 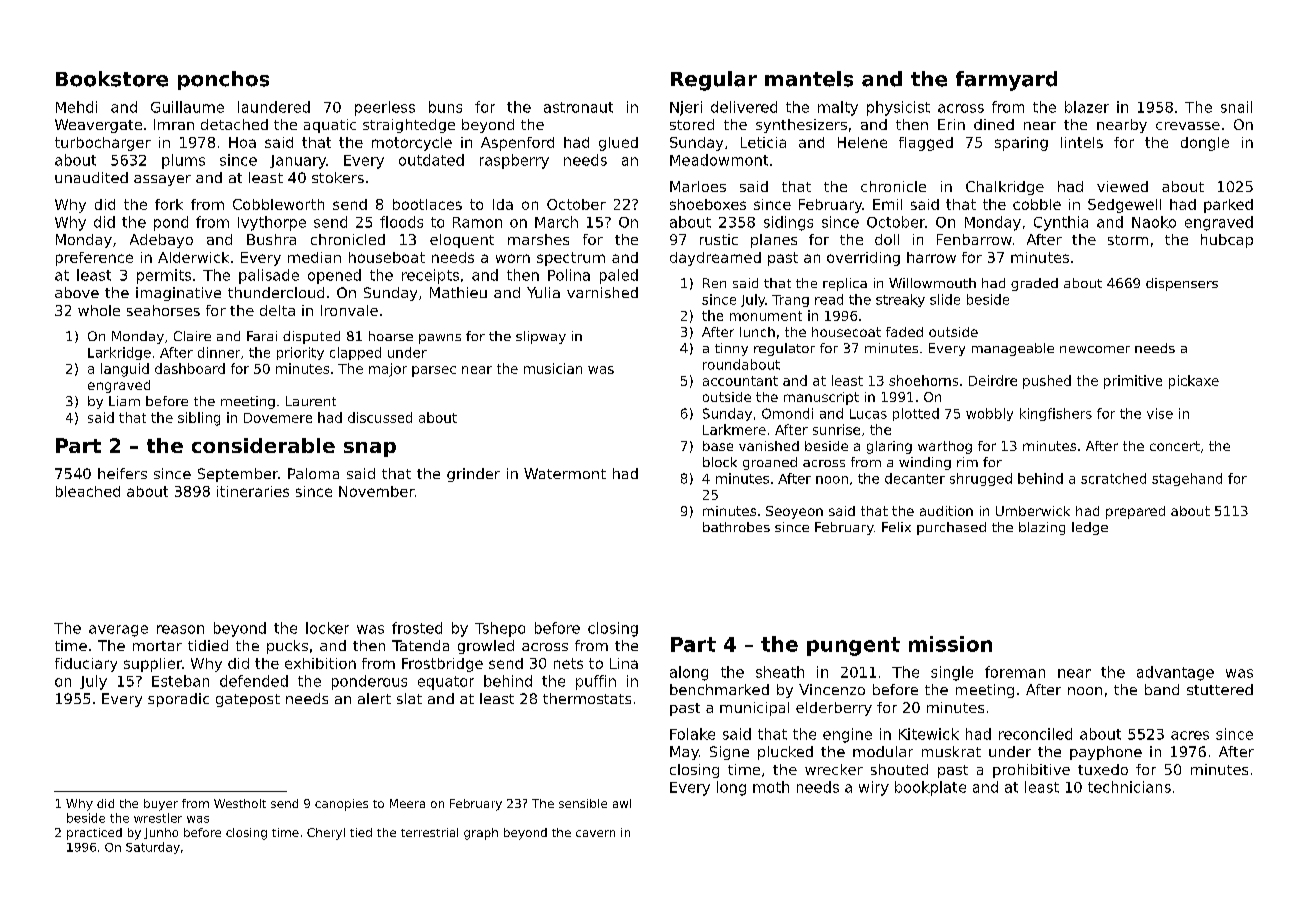 I want to click on fiduciary, so click(x=86, y=665).
